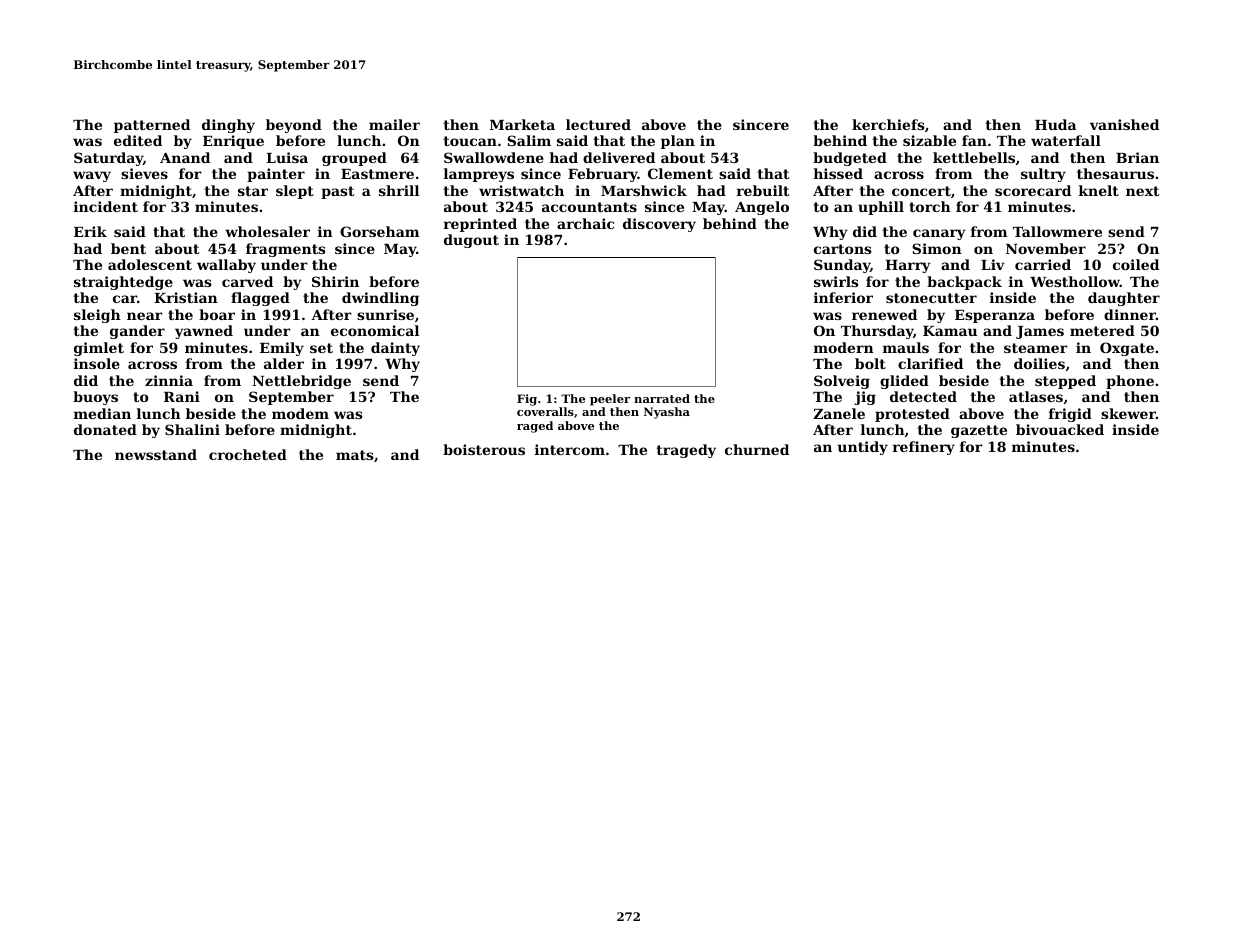  I want to click on metered, so click(1102, 330).
